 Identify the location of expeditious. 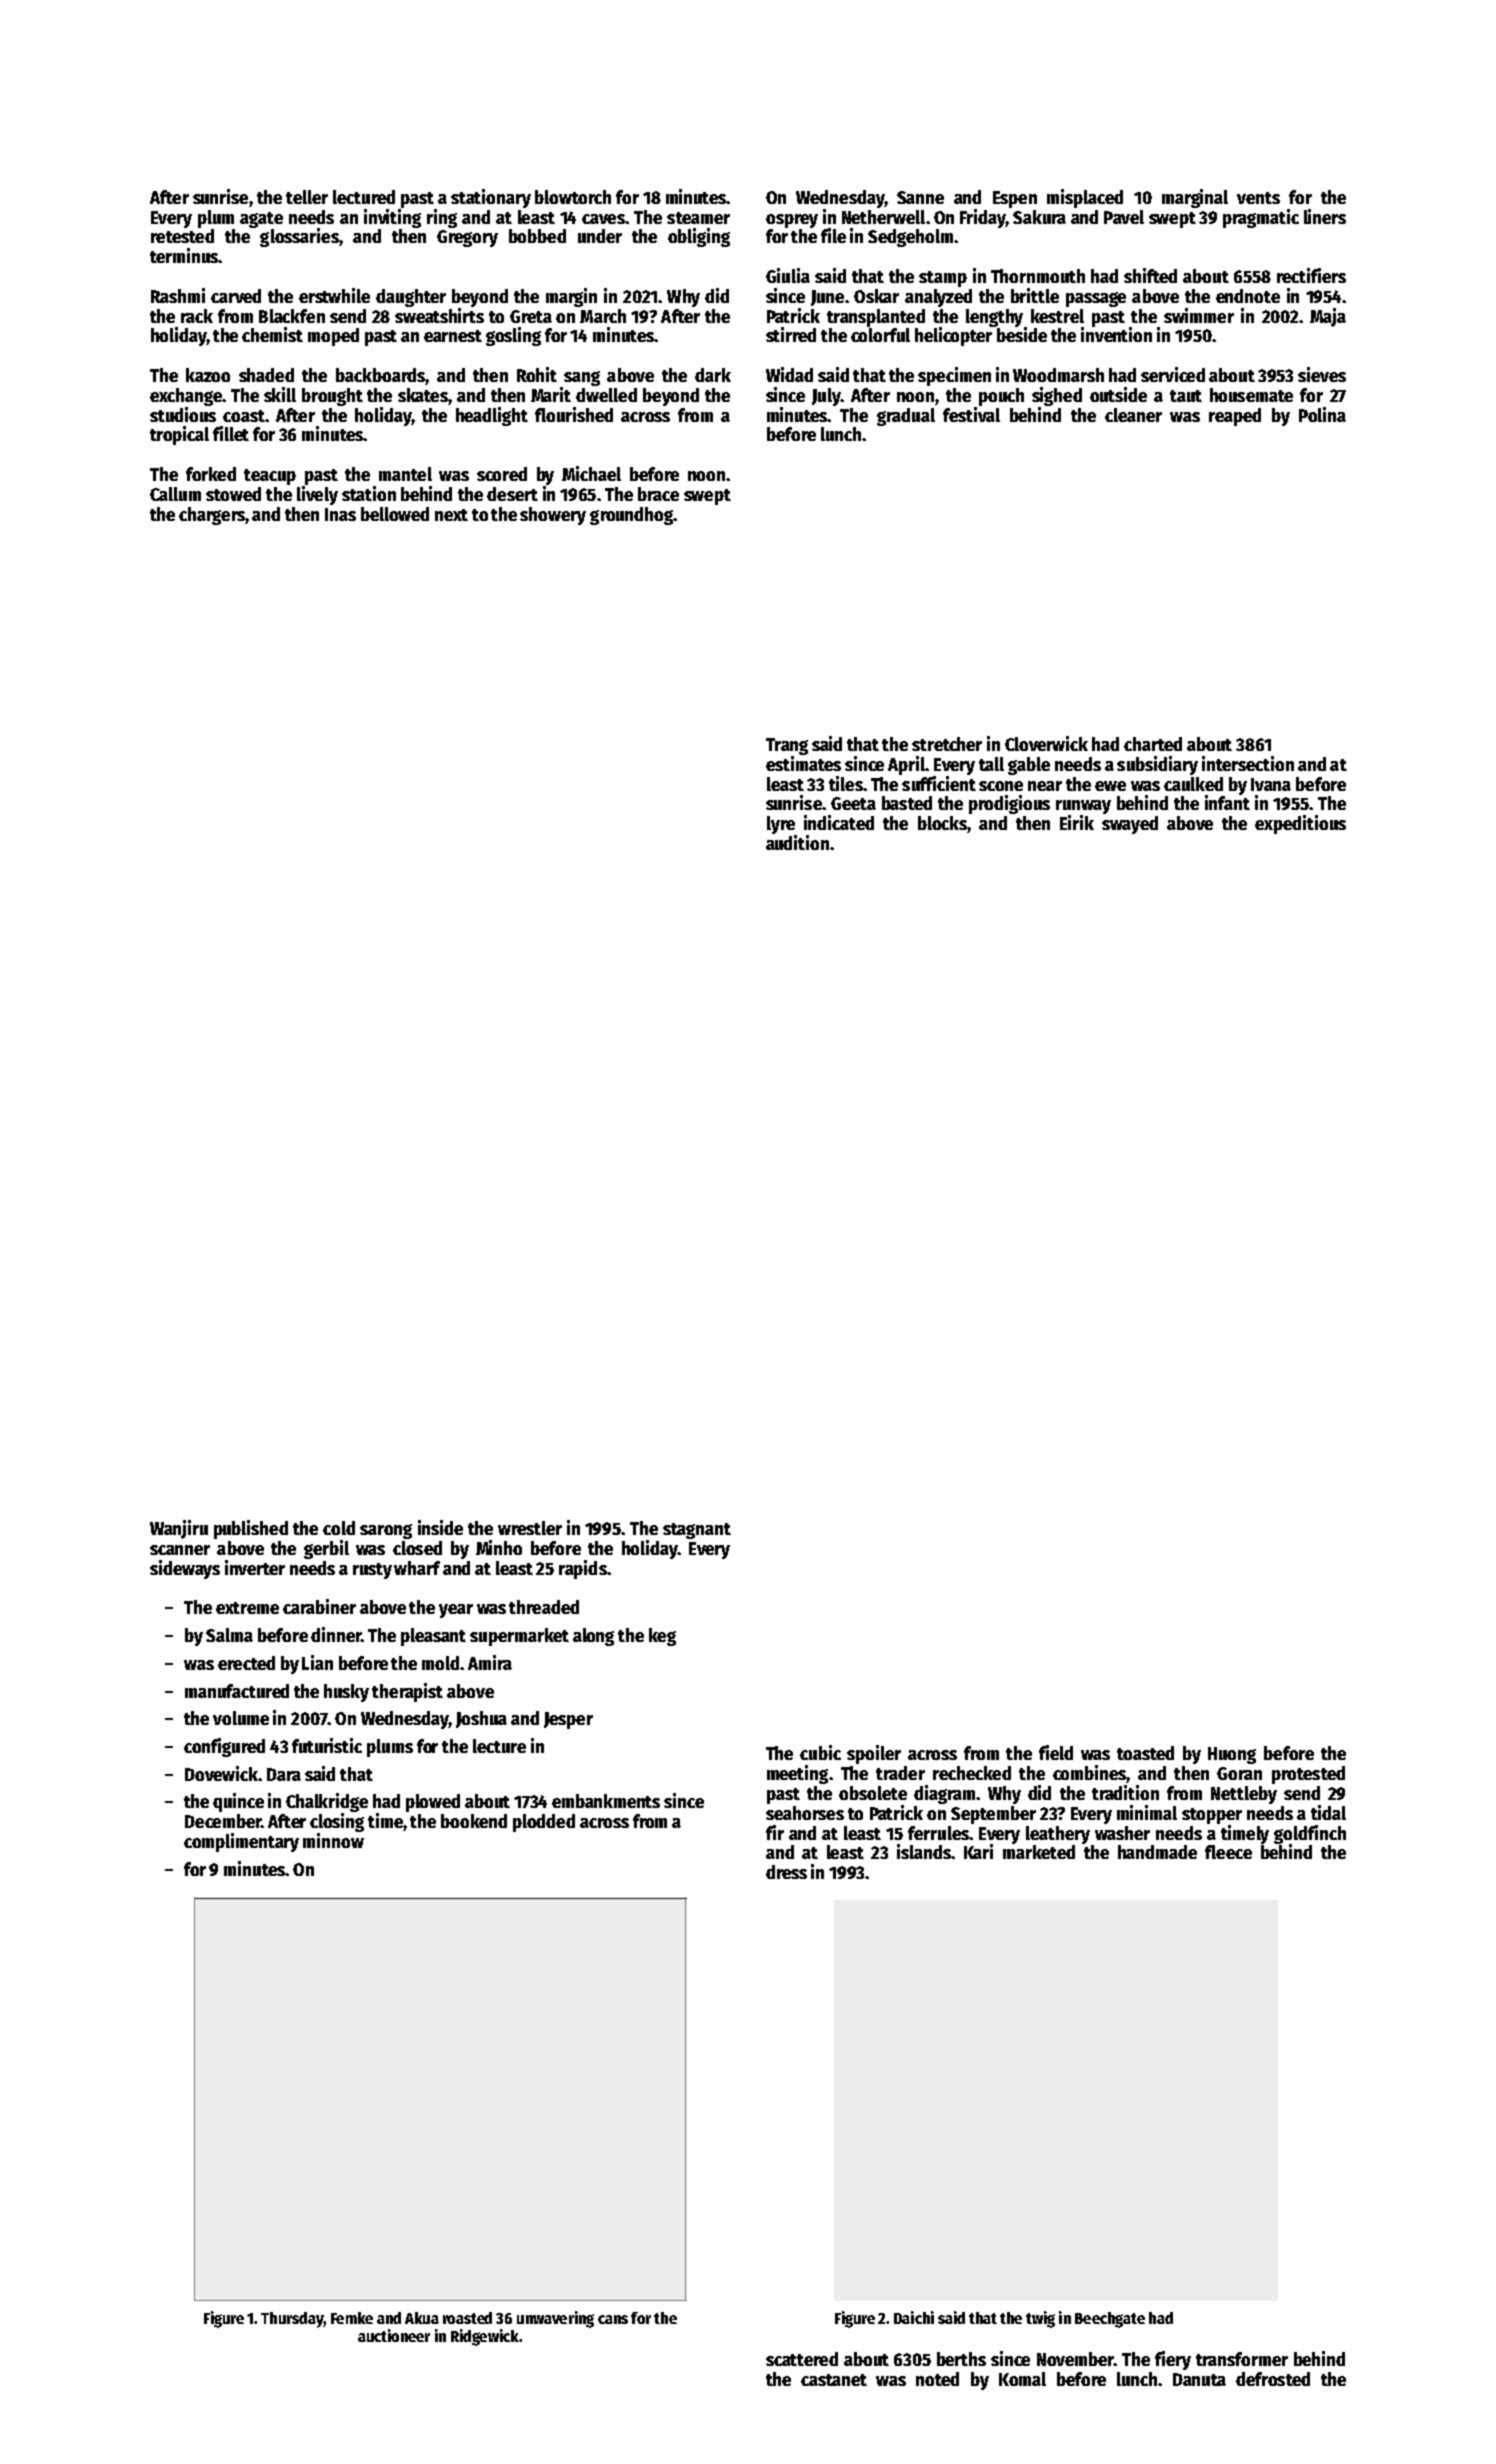
(1300, 824).
